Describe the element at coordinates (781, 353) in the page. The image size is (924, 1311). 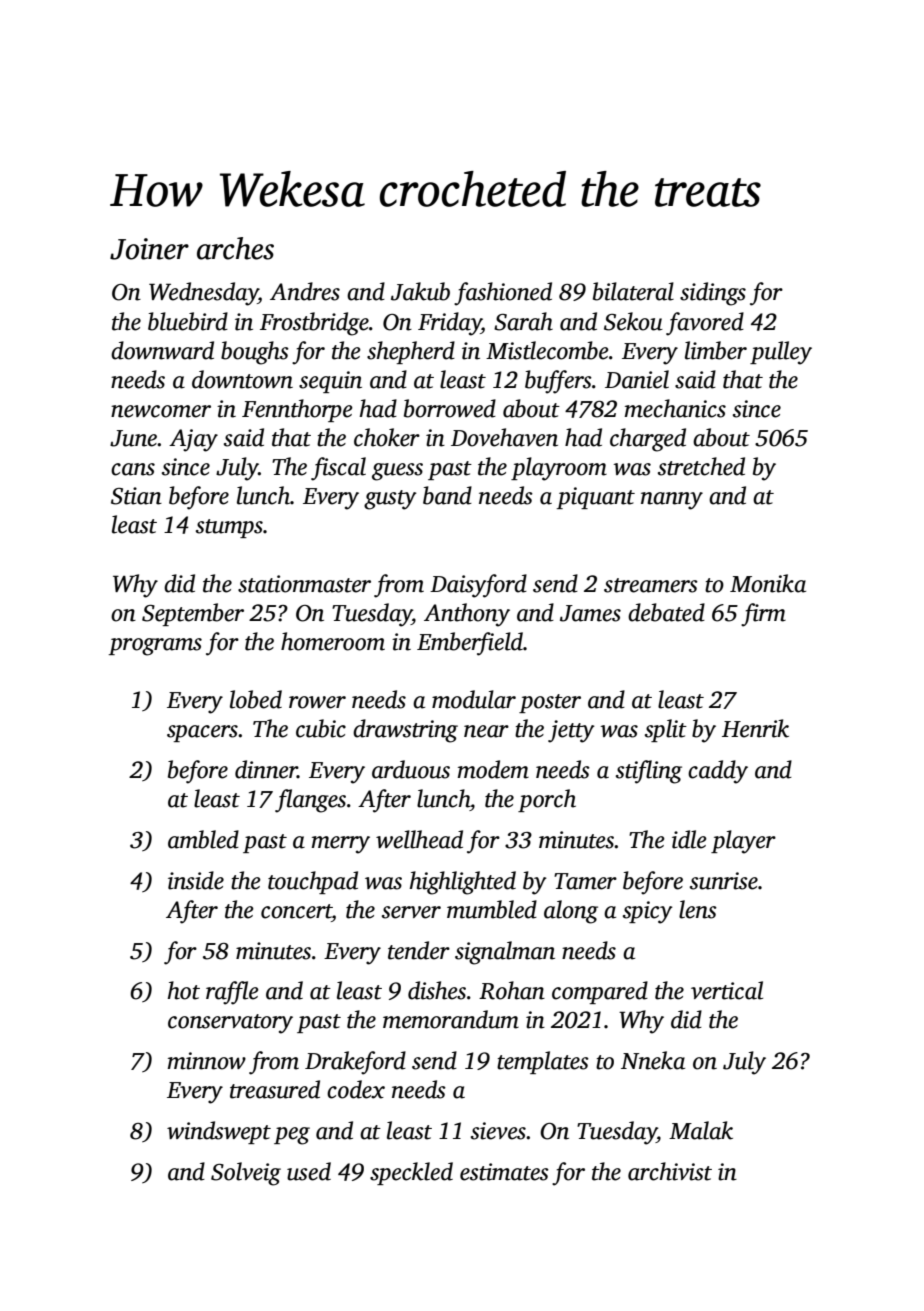
I see `pulley` at that location.
